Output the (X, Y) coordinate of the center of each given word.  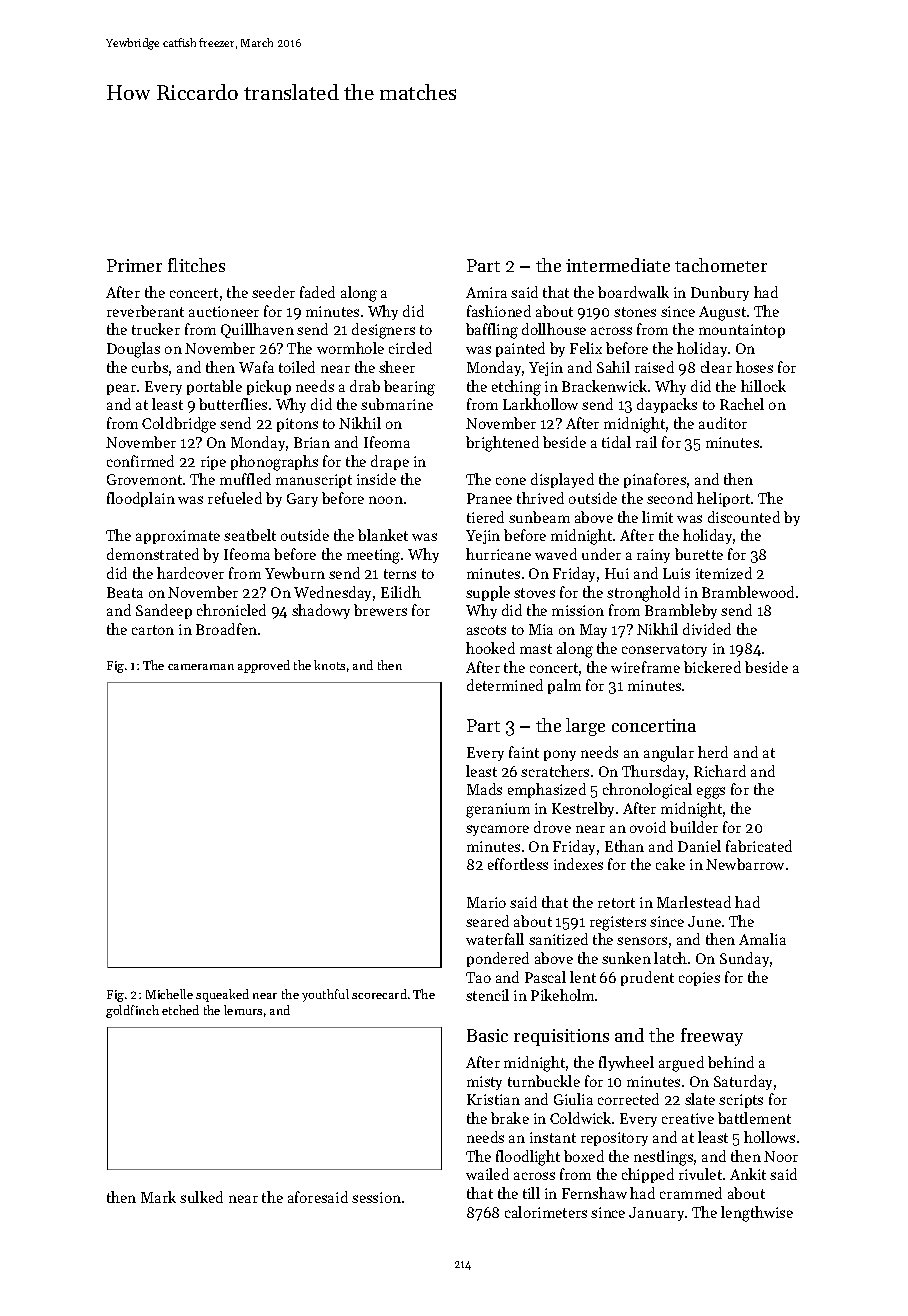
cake (670, 864)
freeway (712, 1037)
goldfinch (132, 1011)
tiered (485, 517)
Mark (158, 1197)
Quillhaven (257, 330)
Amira (486, 292)
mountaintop (742, 331)
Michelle (169, 994)
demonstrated (153, 554)
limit (657, 517)
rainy (653, 556)
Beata (125, 592)
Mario (486, 902)
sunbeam (539, 517)
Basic (487, 1035)
